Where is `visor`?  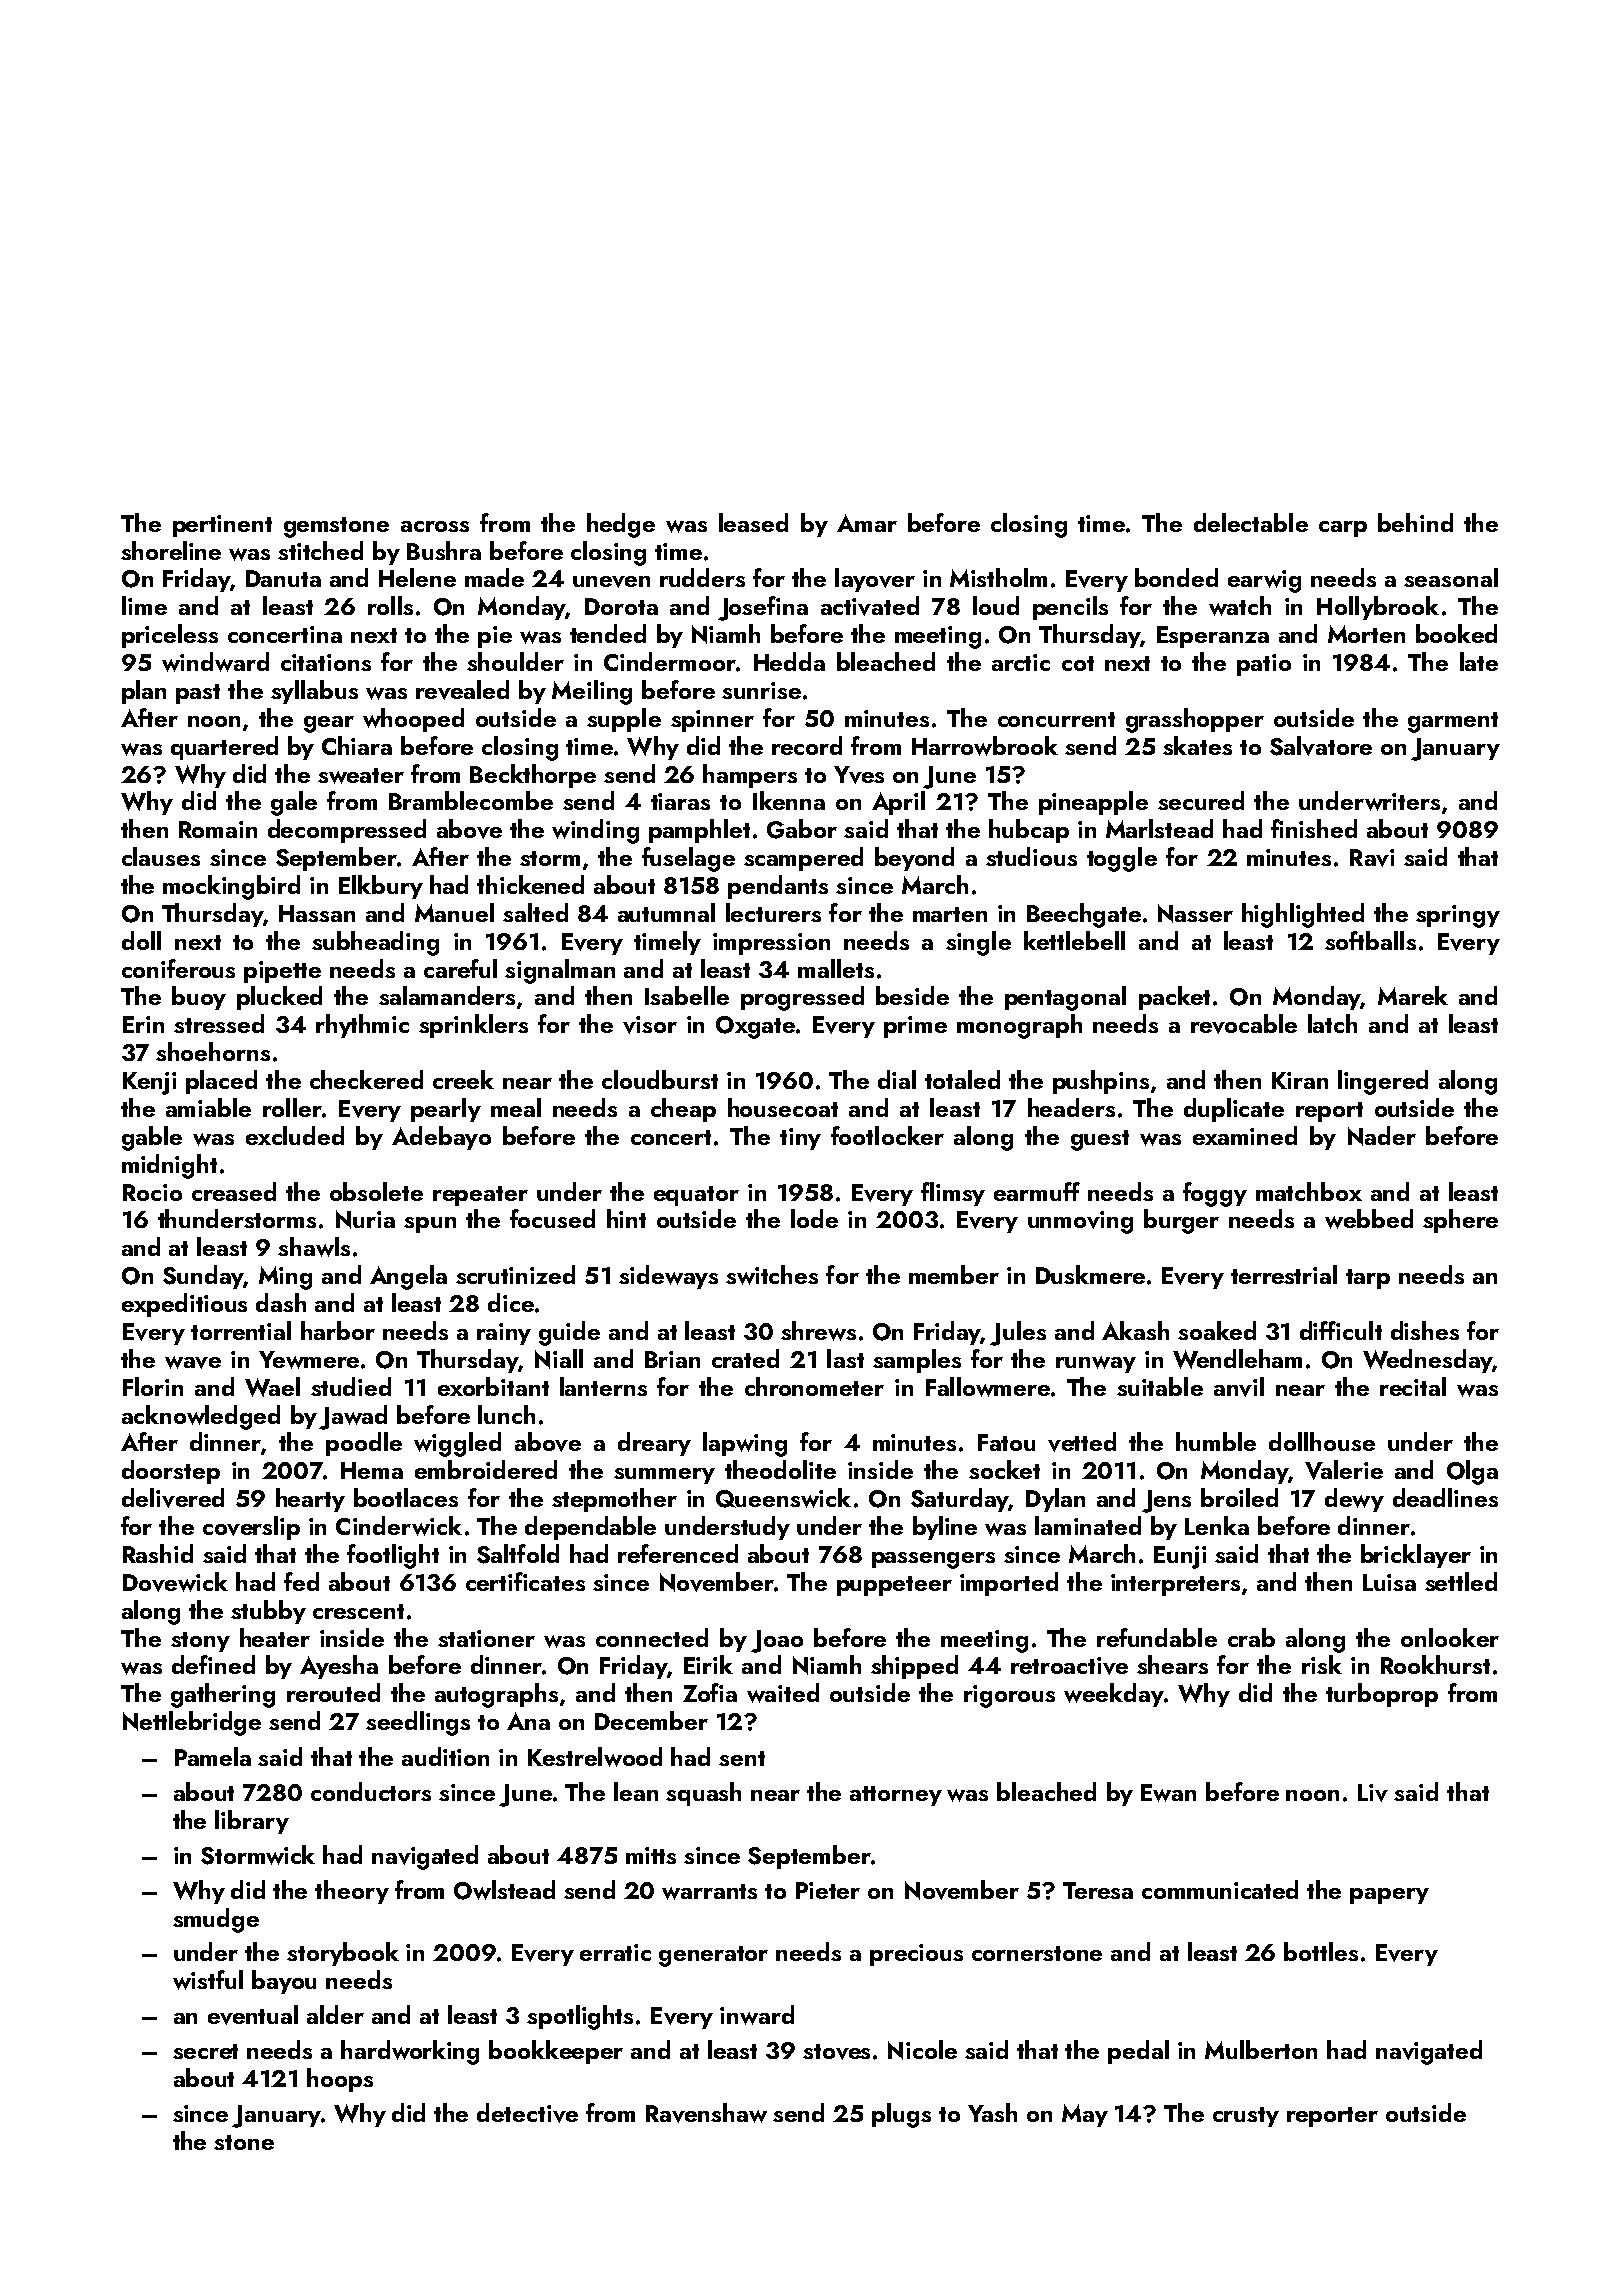 visor is located at coordinates (650, 1025).
